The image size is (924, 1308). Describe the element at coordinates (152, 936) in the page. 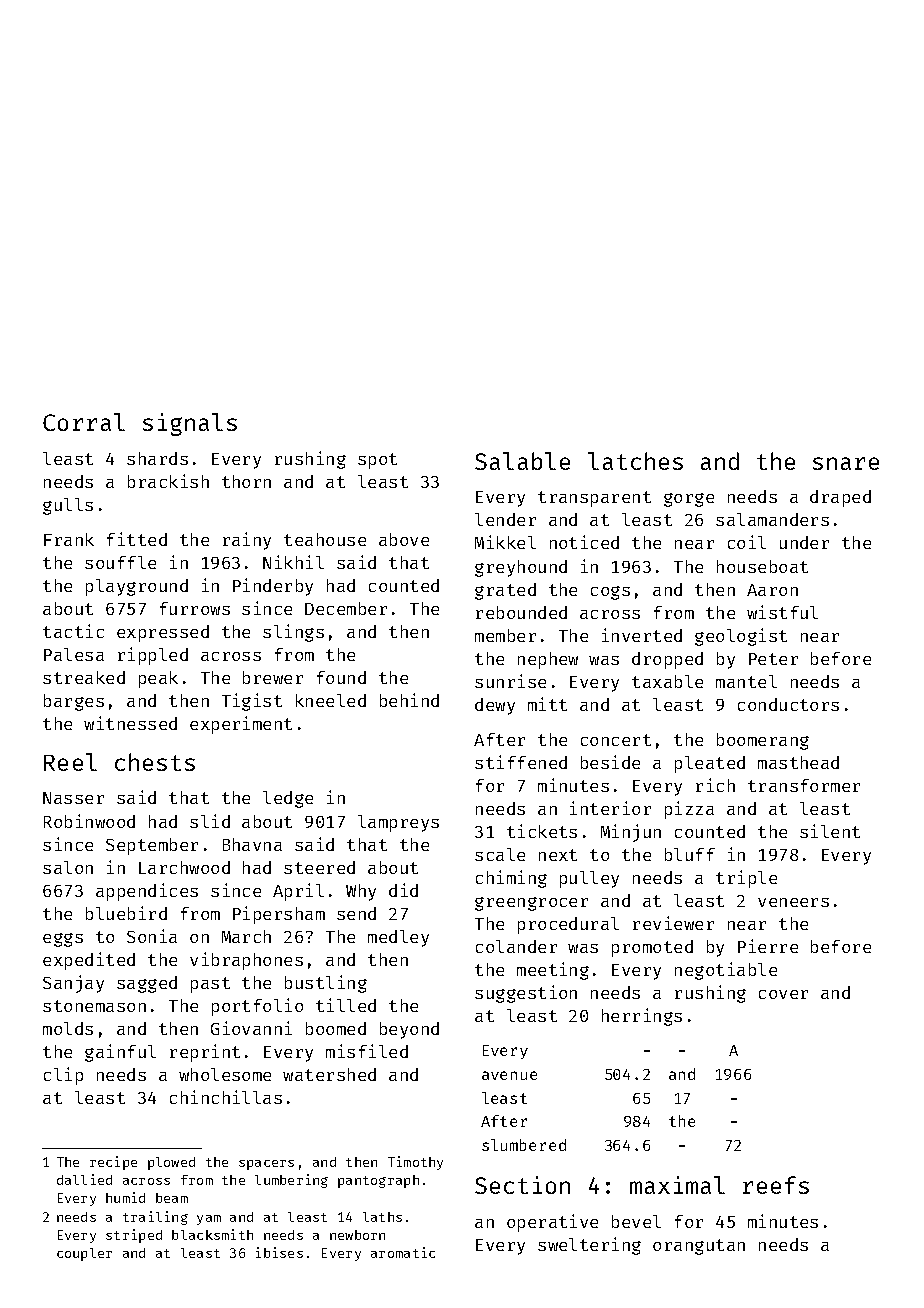

I see `Sonia` at that location.
